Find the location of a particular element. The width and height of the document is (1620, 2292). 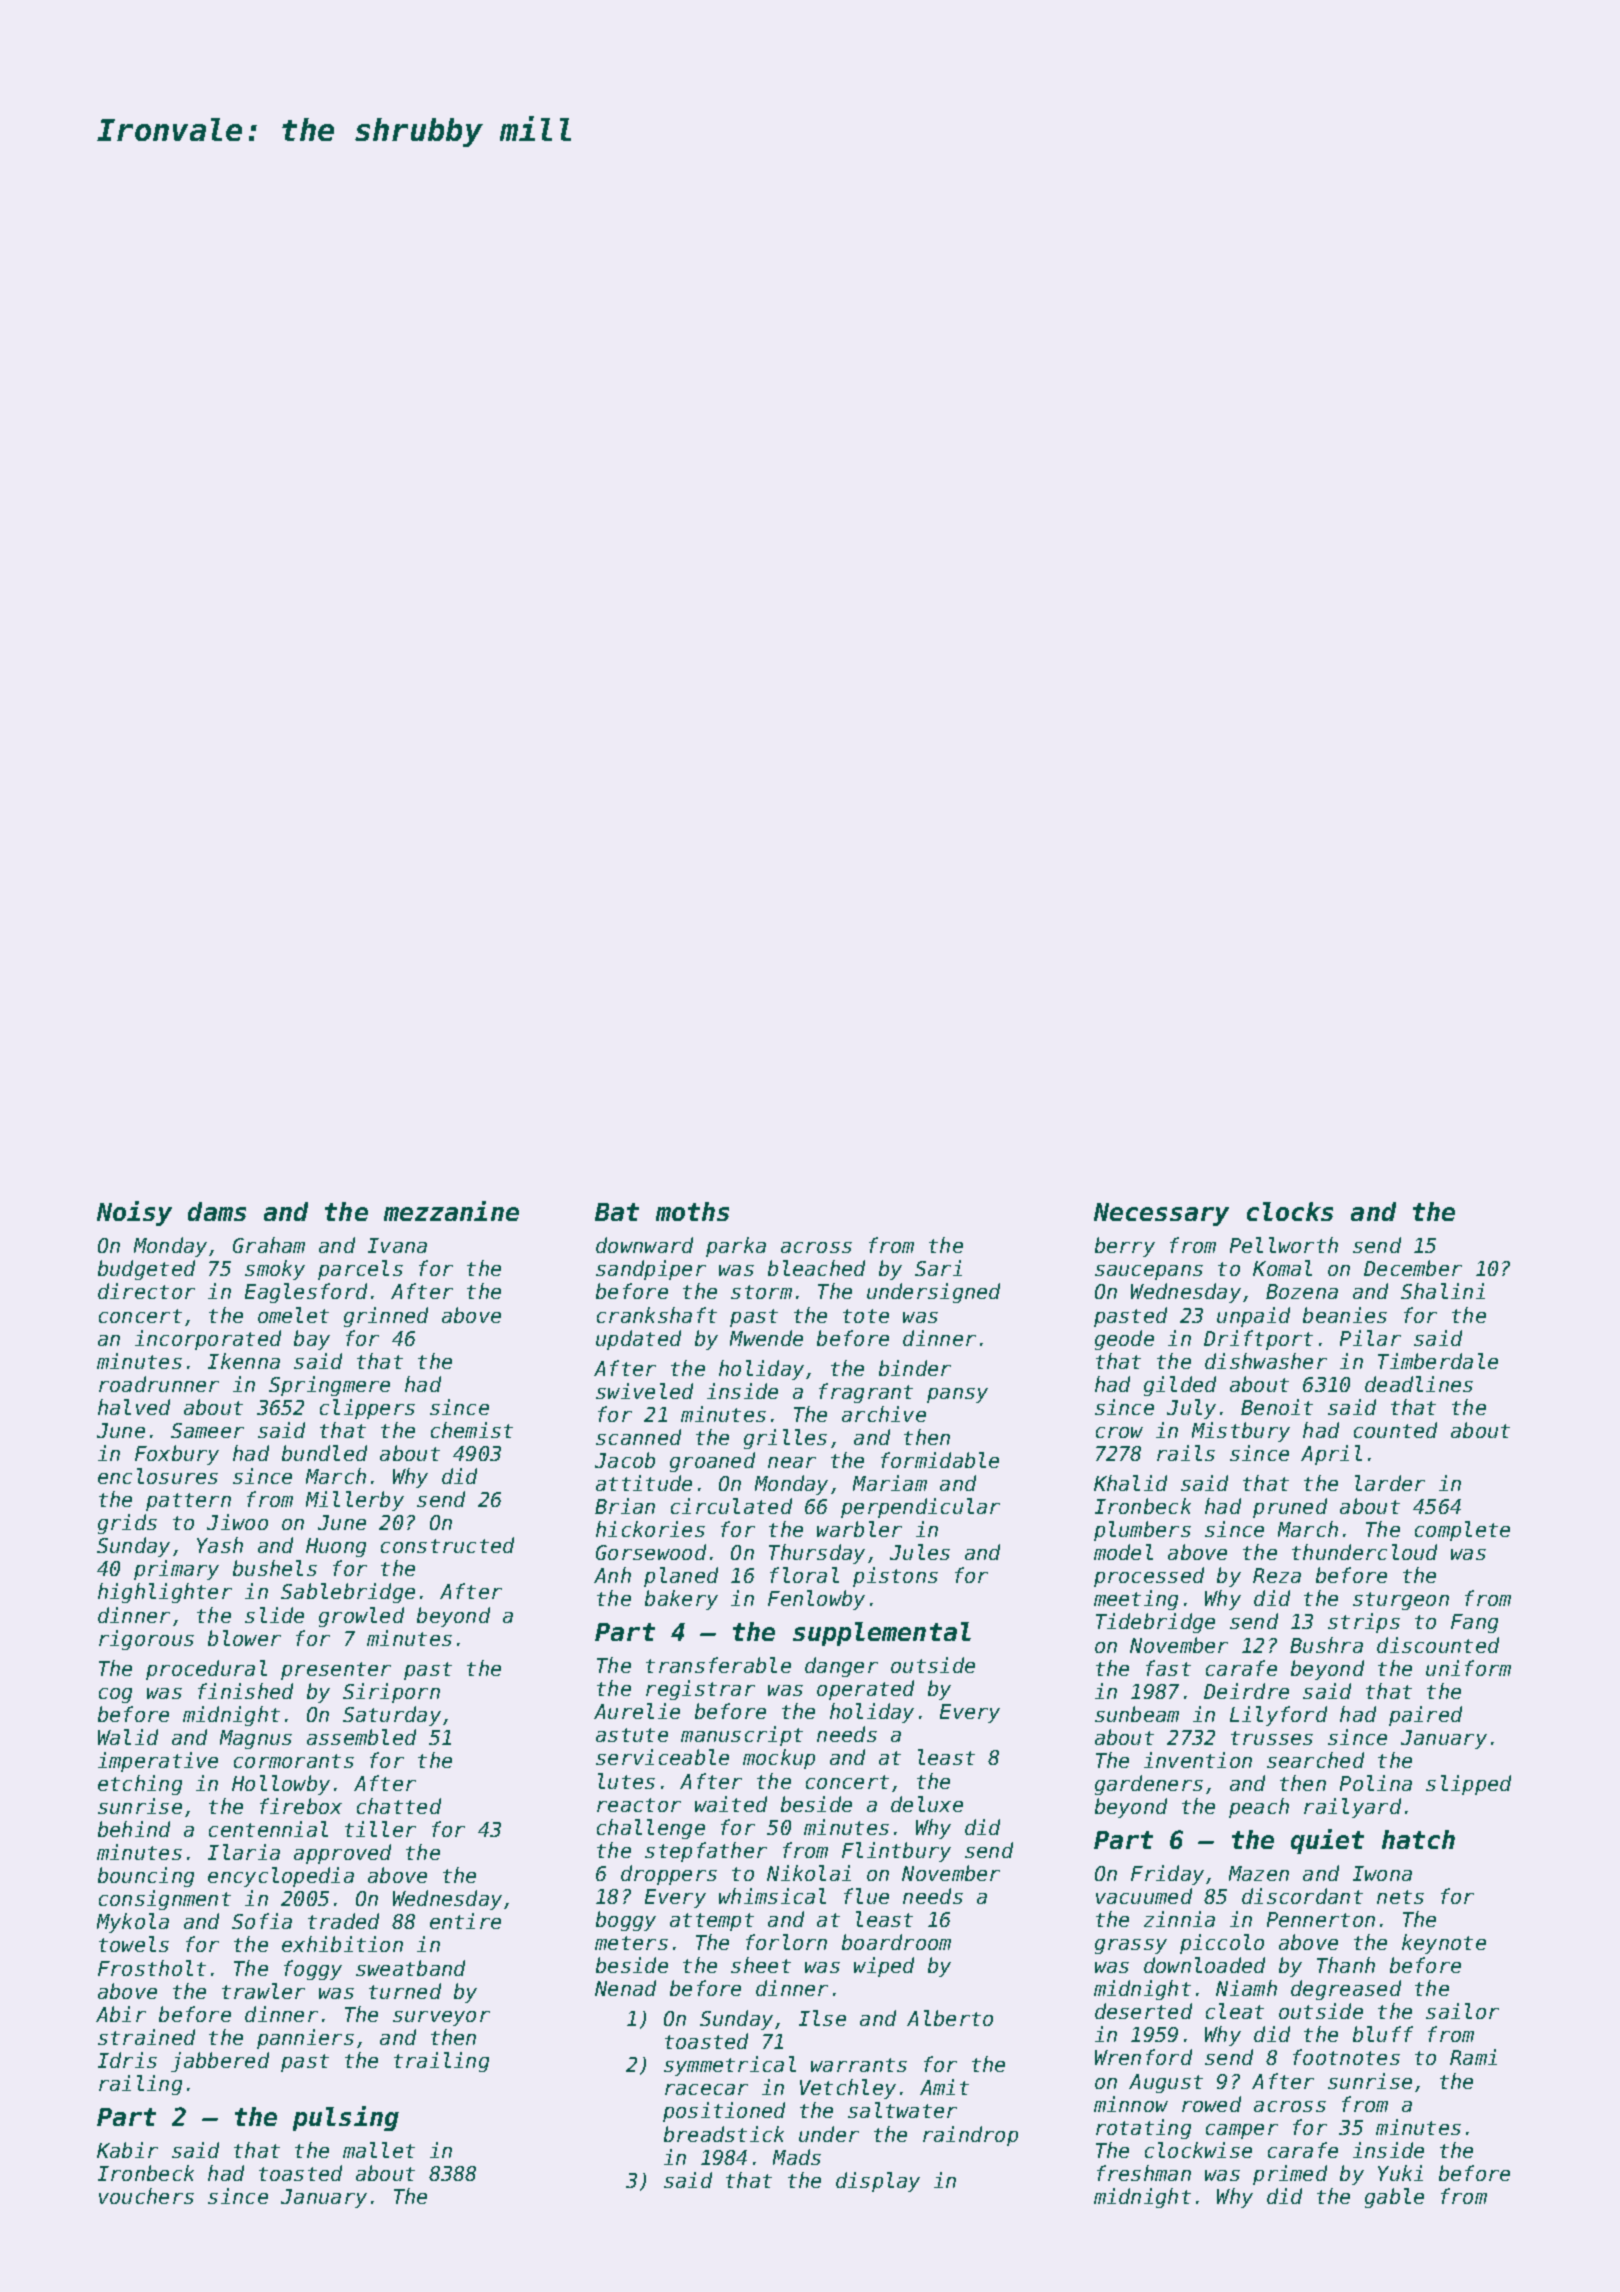

storm is located at coordinates (761, 1292).
